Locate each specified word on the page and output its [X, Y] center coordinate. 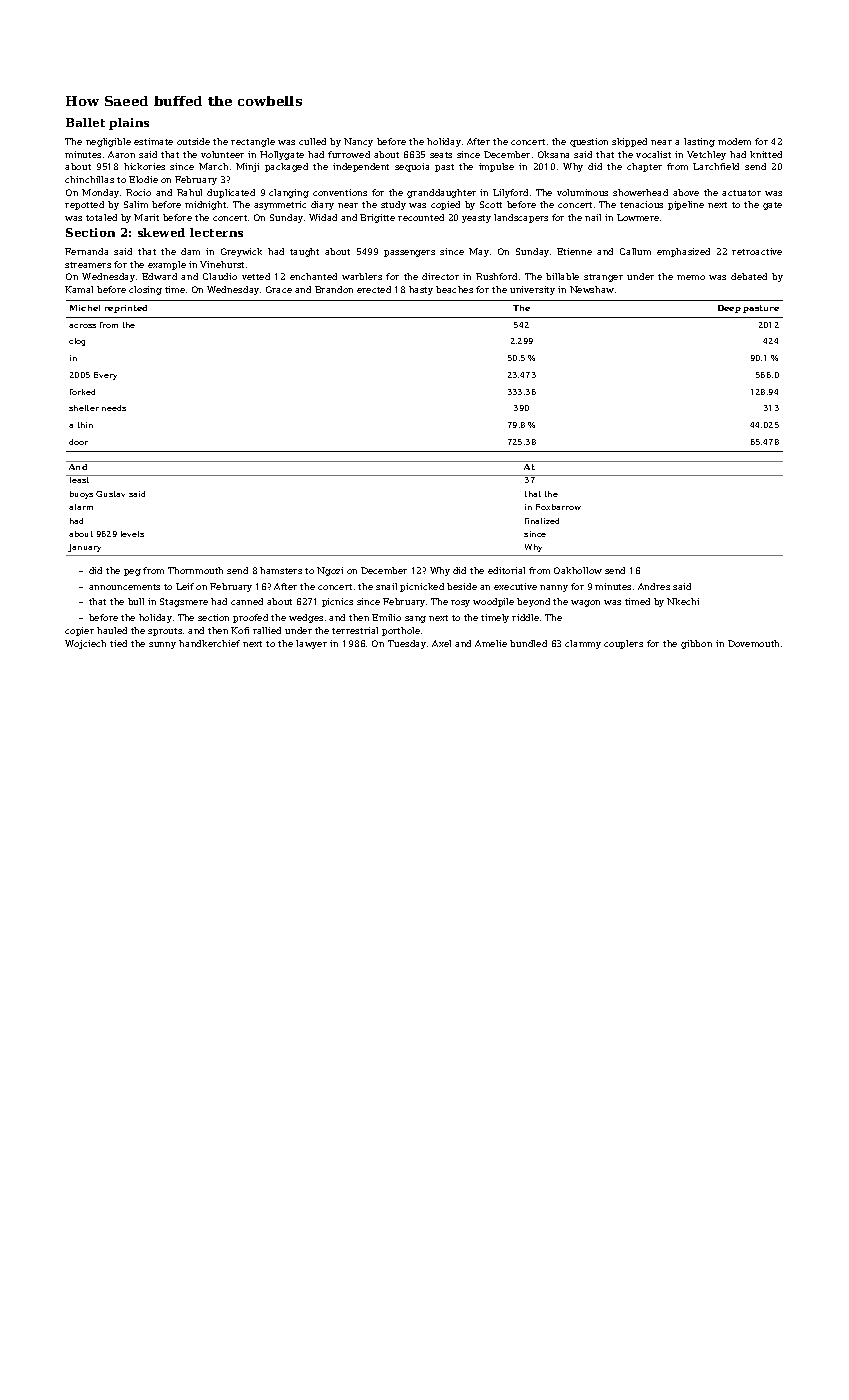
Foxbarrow [558, 507]
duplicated [231, 193]
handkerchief [209, 643]
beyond [533, 602]
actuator [741, 193]
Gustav [110, 494]
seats [441, 155]
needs [114, 408]
